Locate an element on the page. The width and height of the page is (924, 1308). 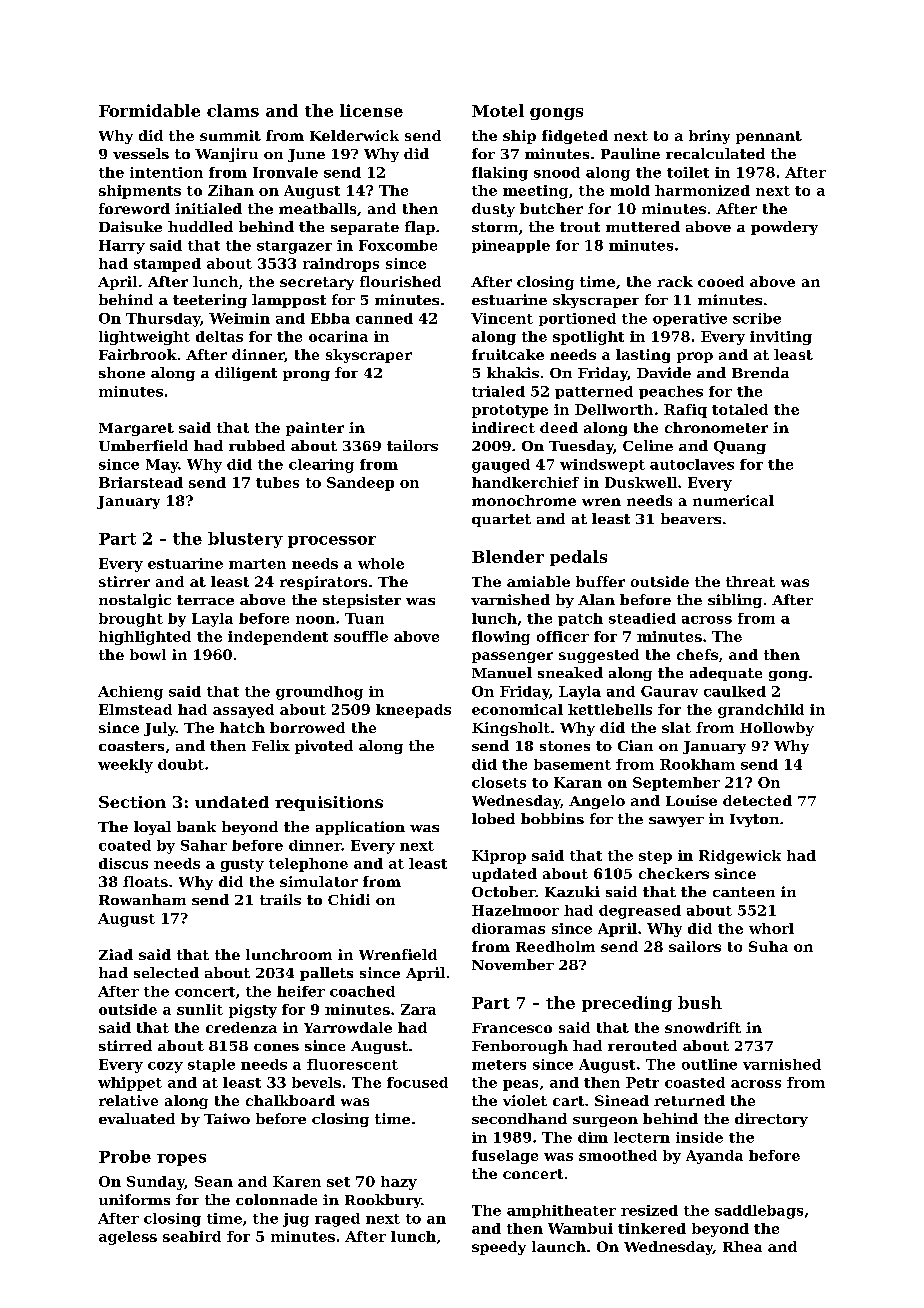
telephone is located at coordinates (308, 865).
